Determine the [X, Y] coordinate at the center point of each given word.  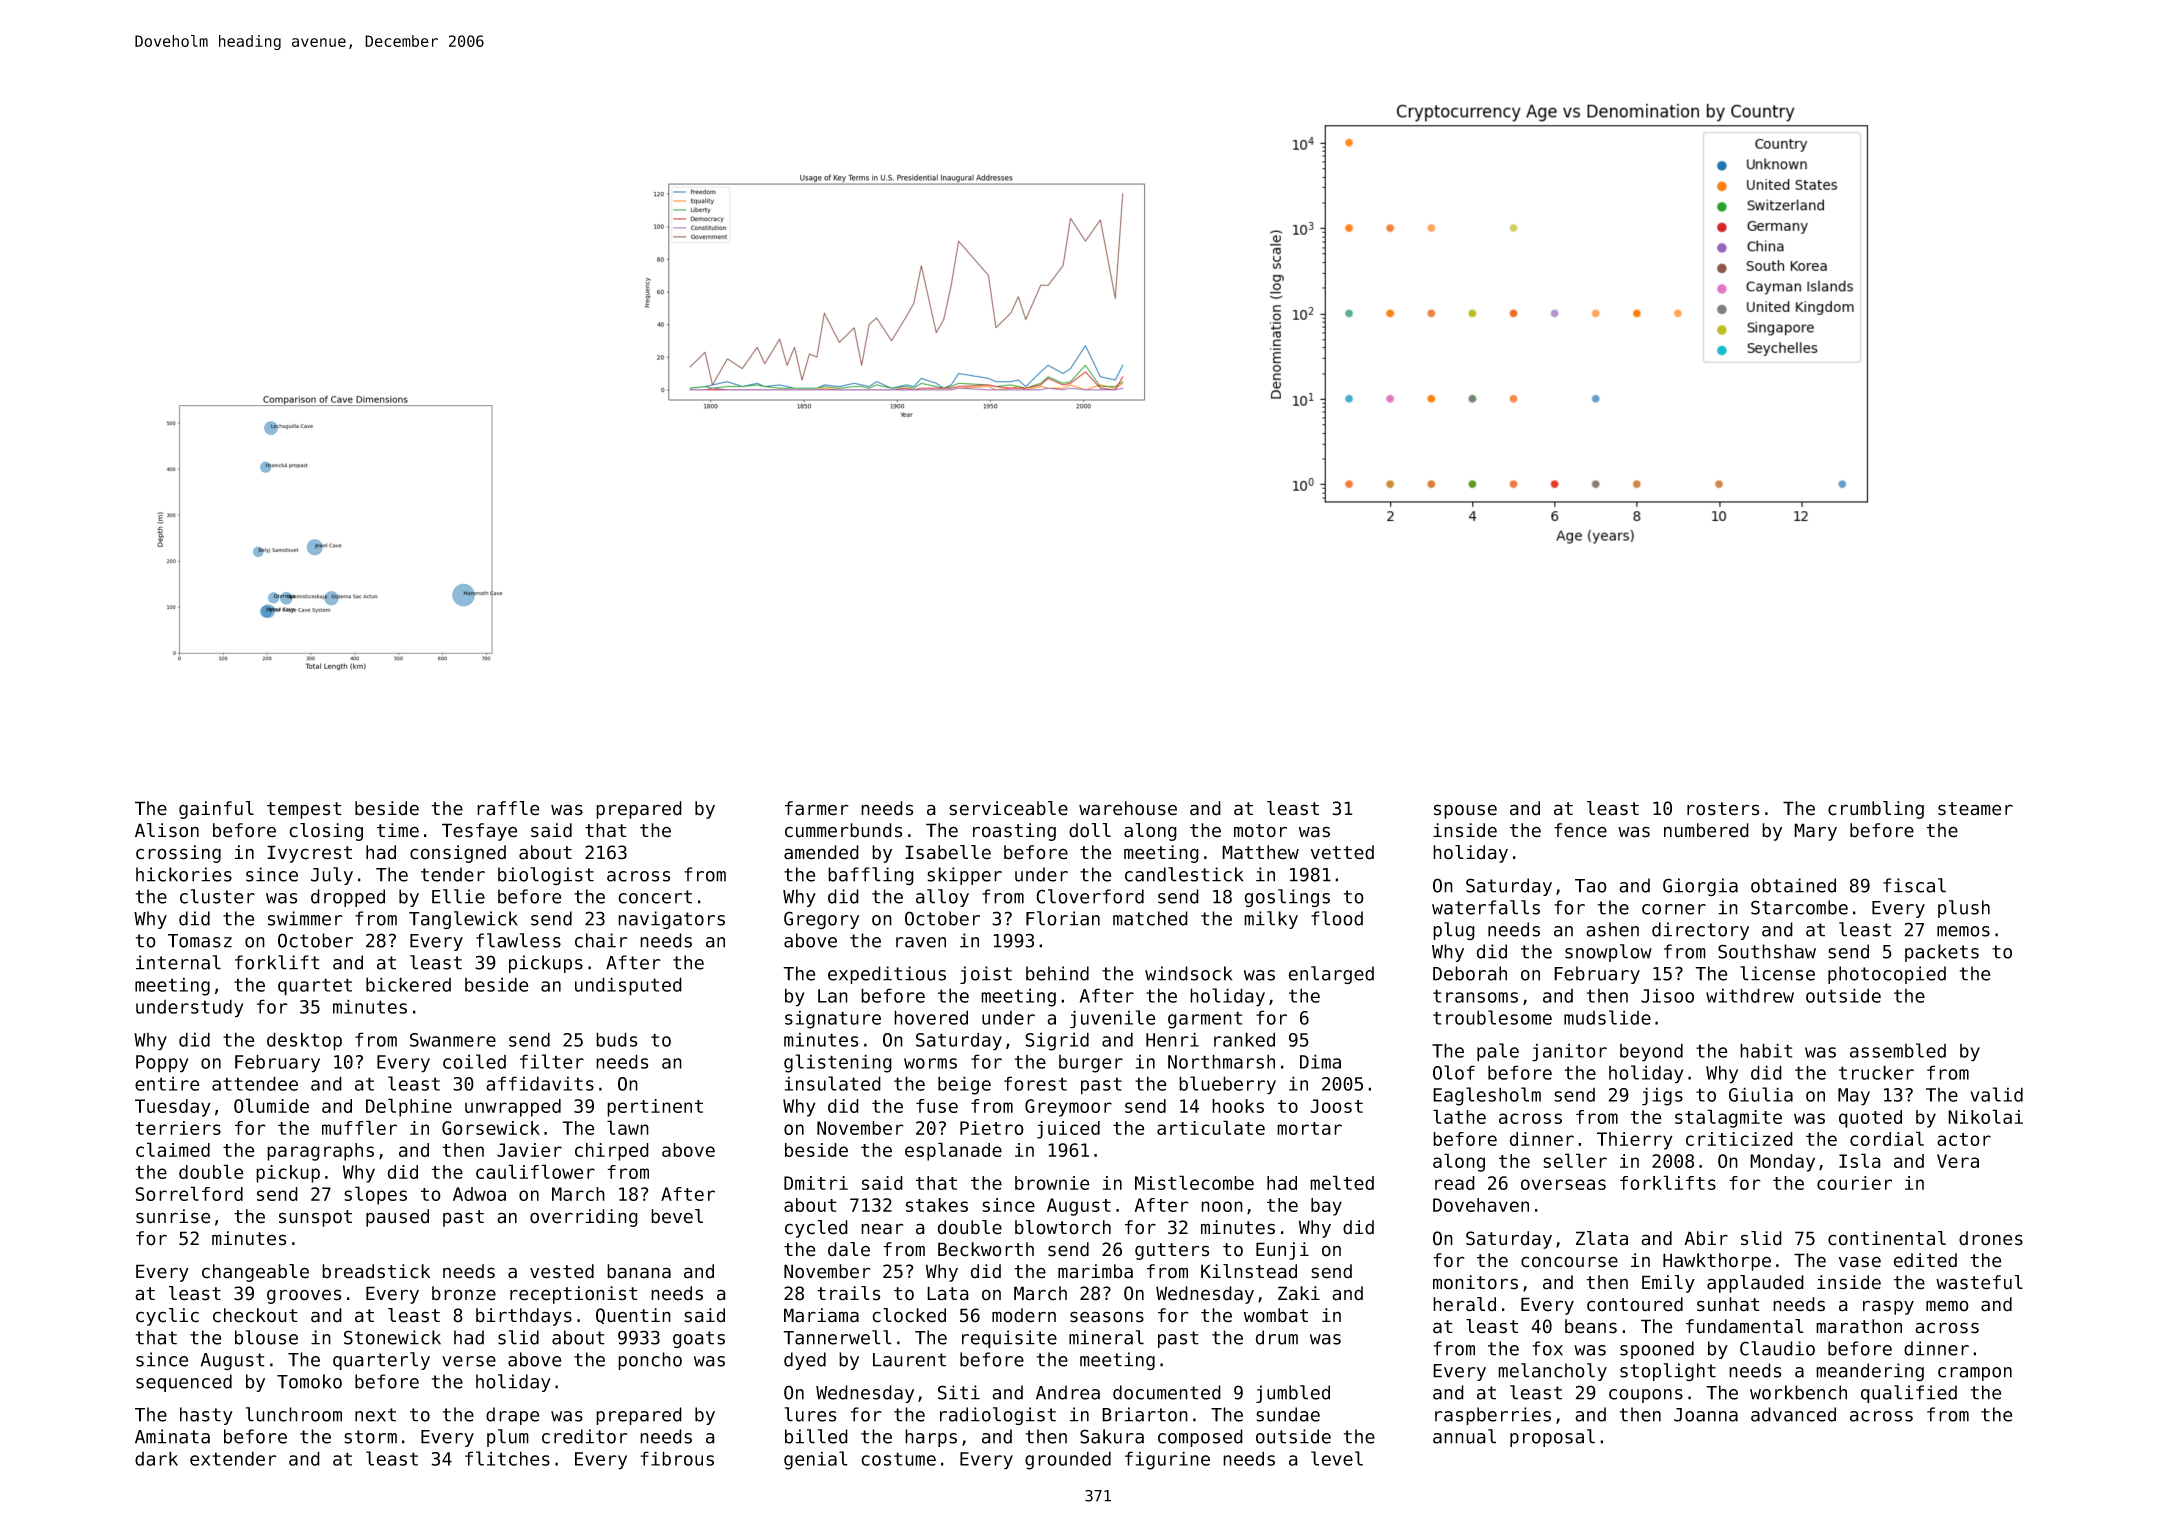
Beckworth [986, 1249]
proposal [1552, 1438]
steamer [1975, 809]
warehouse [1128, 808]
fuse [937, 1106]
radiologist [998, 1416]
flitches [507, 1458]
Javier [529, 1150]
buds [617, 1039]
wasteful [1979, 1282]
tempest [304, 810]
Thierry [1635, 1141]
